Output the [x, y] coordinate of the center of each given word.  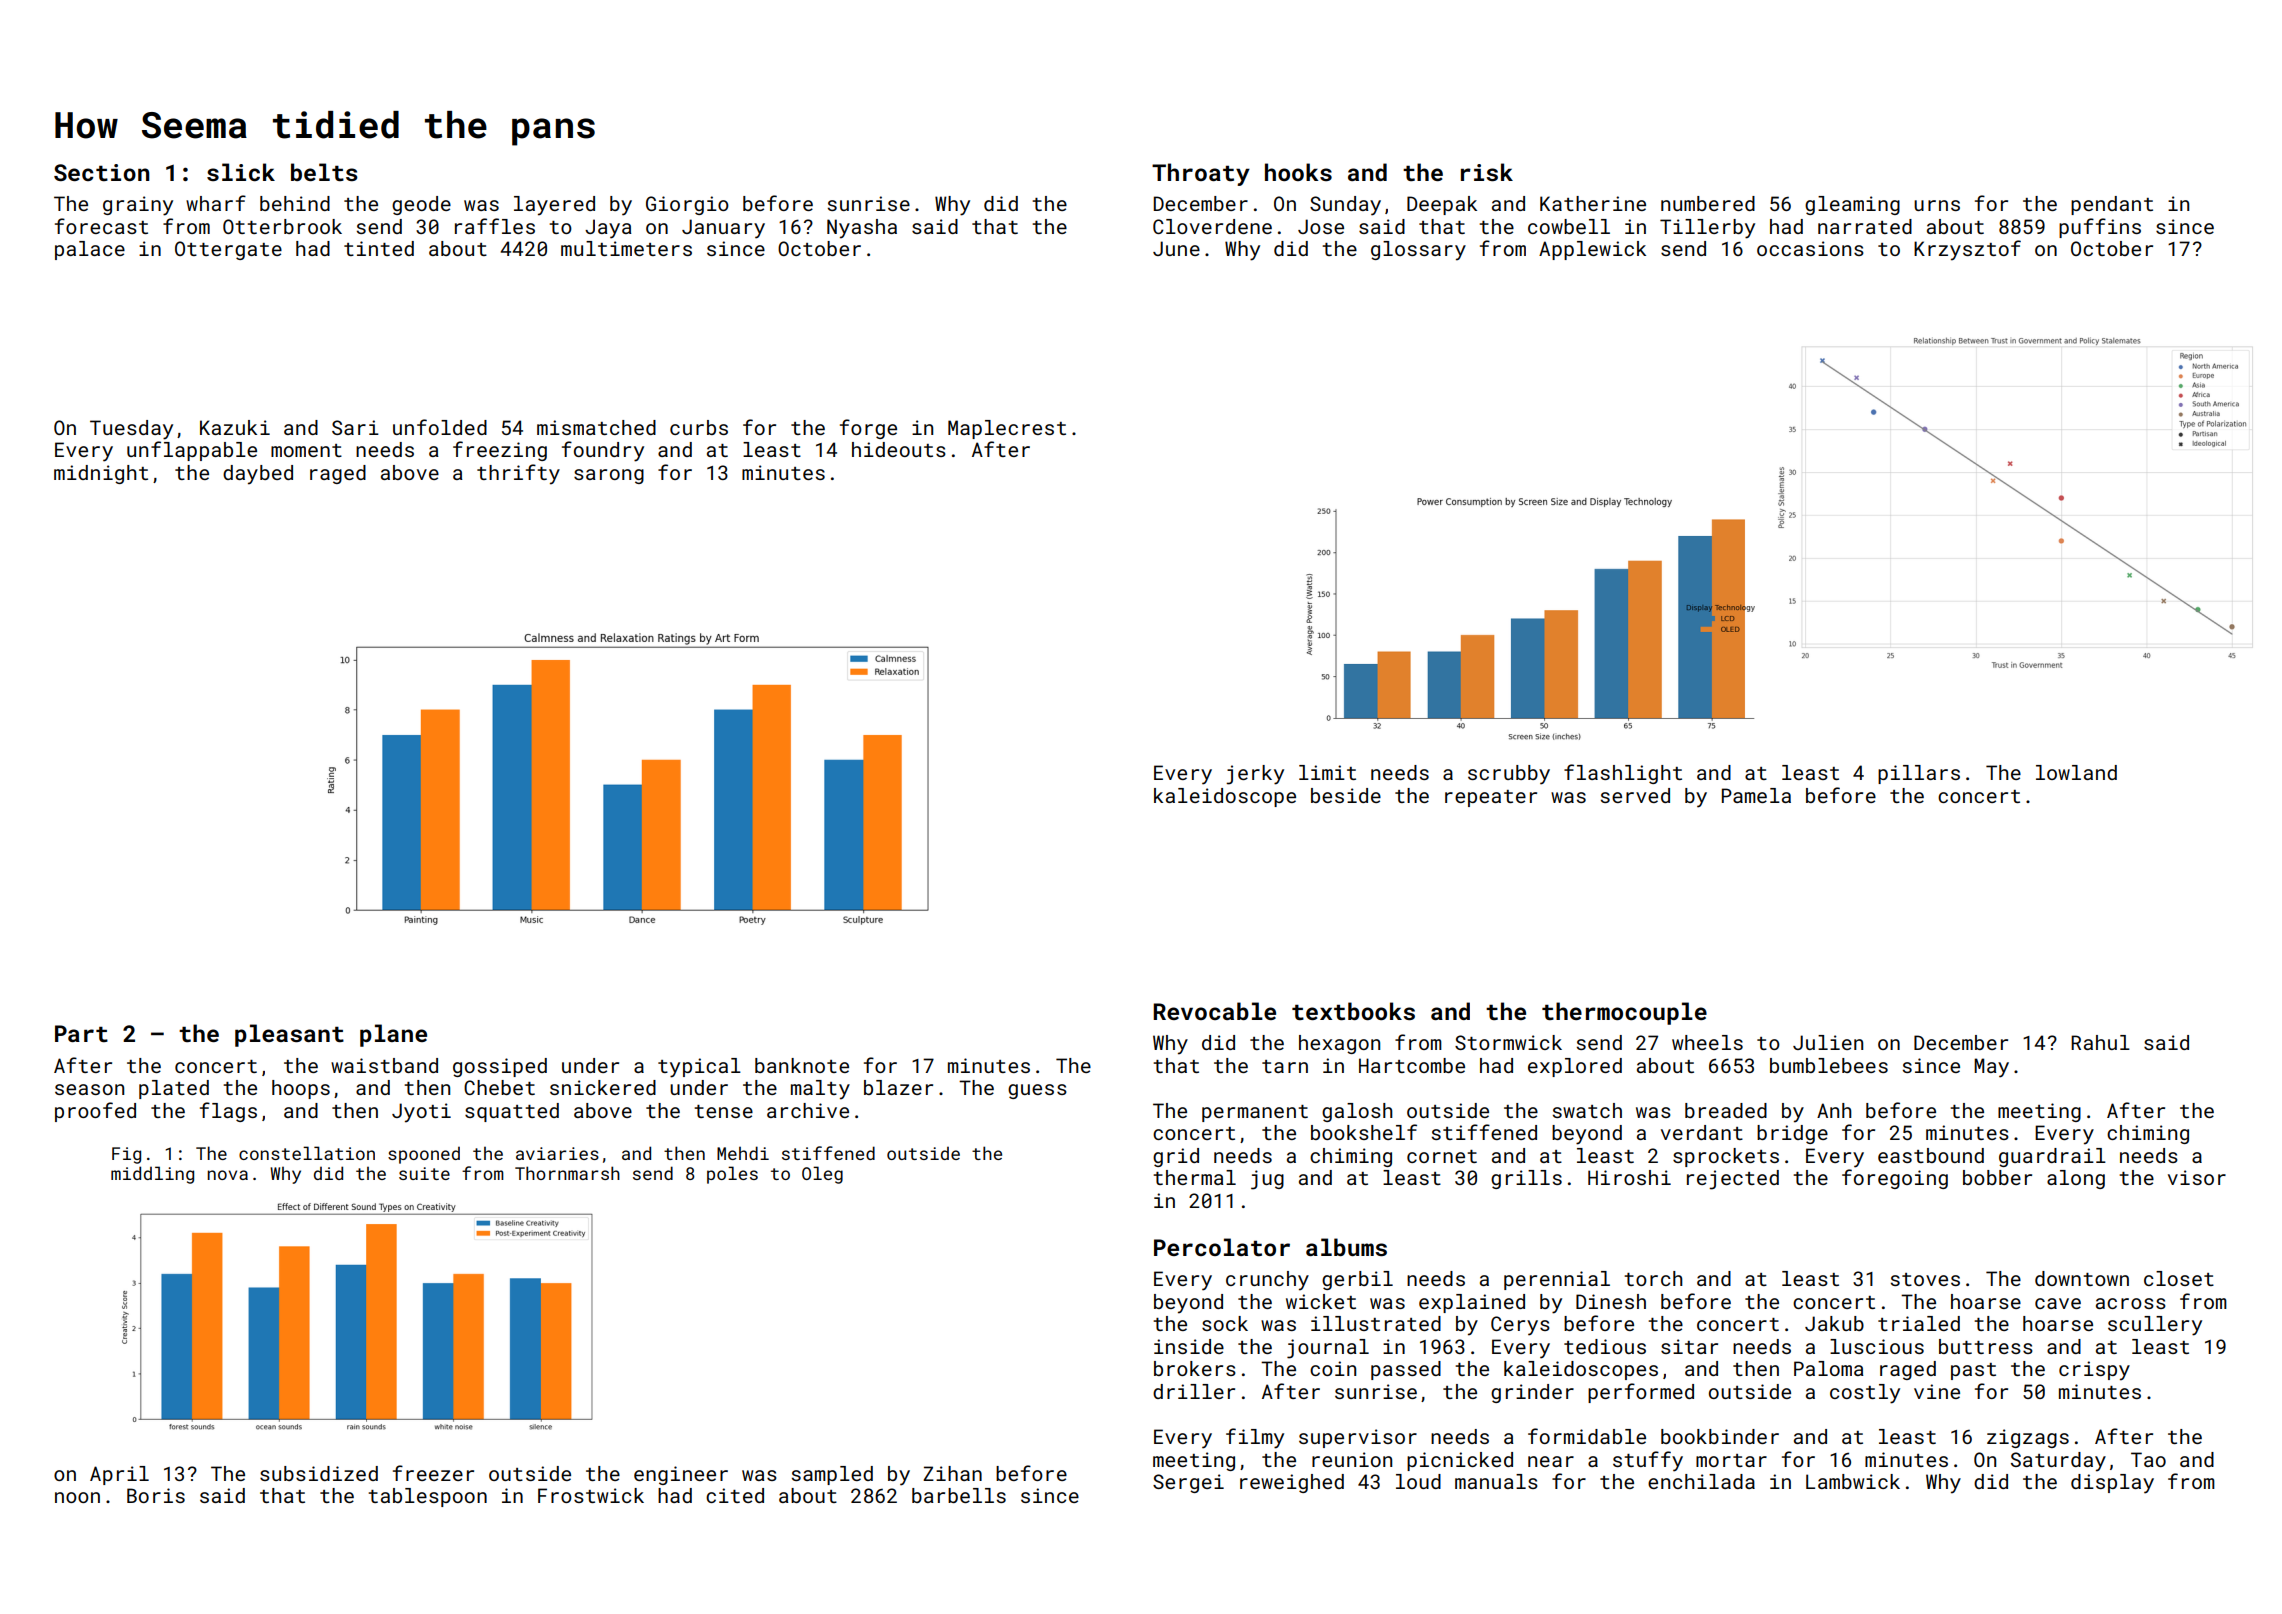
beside [1346, 795]
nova [227, 1175]
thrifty [518, 474]
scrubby [1509, 775]
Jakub [1834, 1323]
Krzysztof [1967, 250]
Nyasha [862, 229]
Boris [156, 1495]
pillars [1919, 774]
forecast [101, 226]
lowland [2076, 772]
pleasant [289, 1035]
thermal [1194, 1177]
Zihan [952, 1473]
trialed [1919, 1323]
